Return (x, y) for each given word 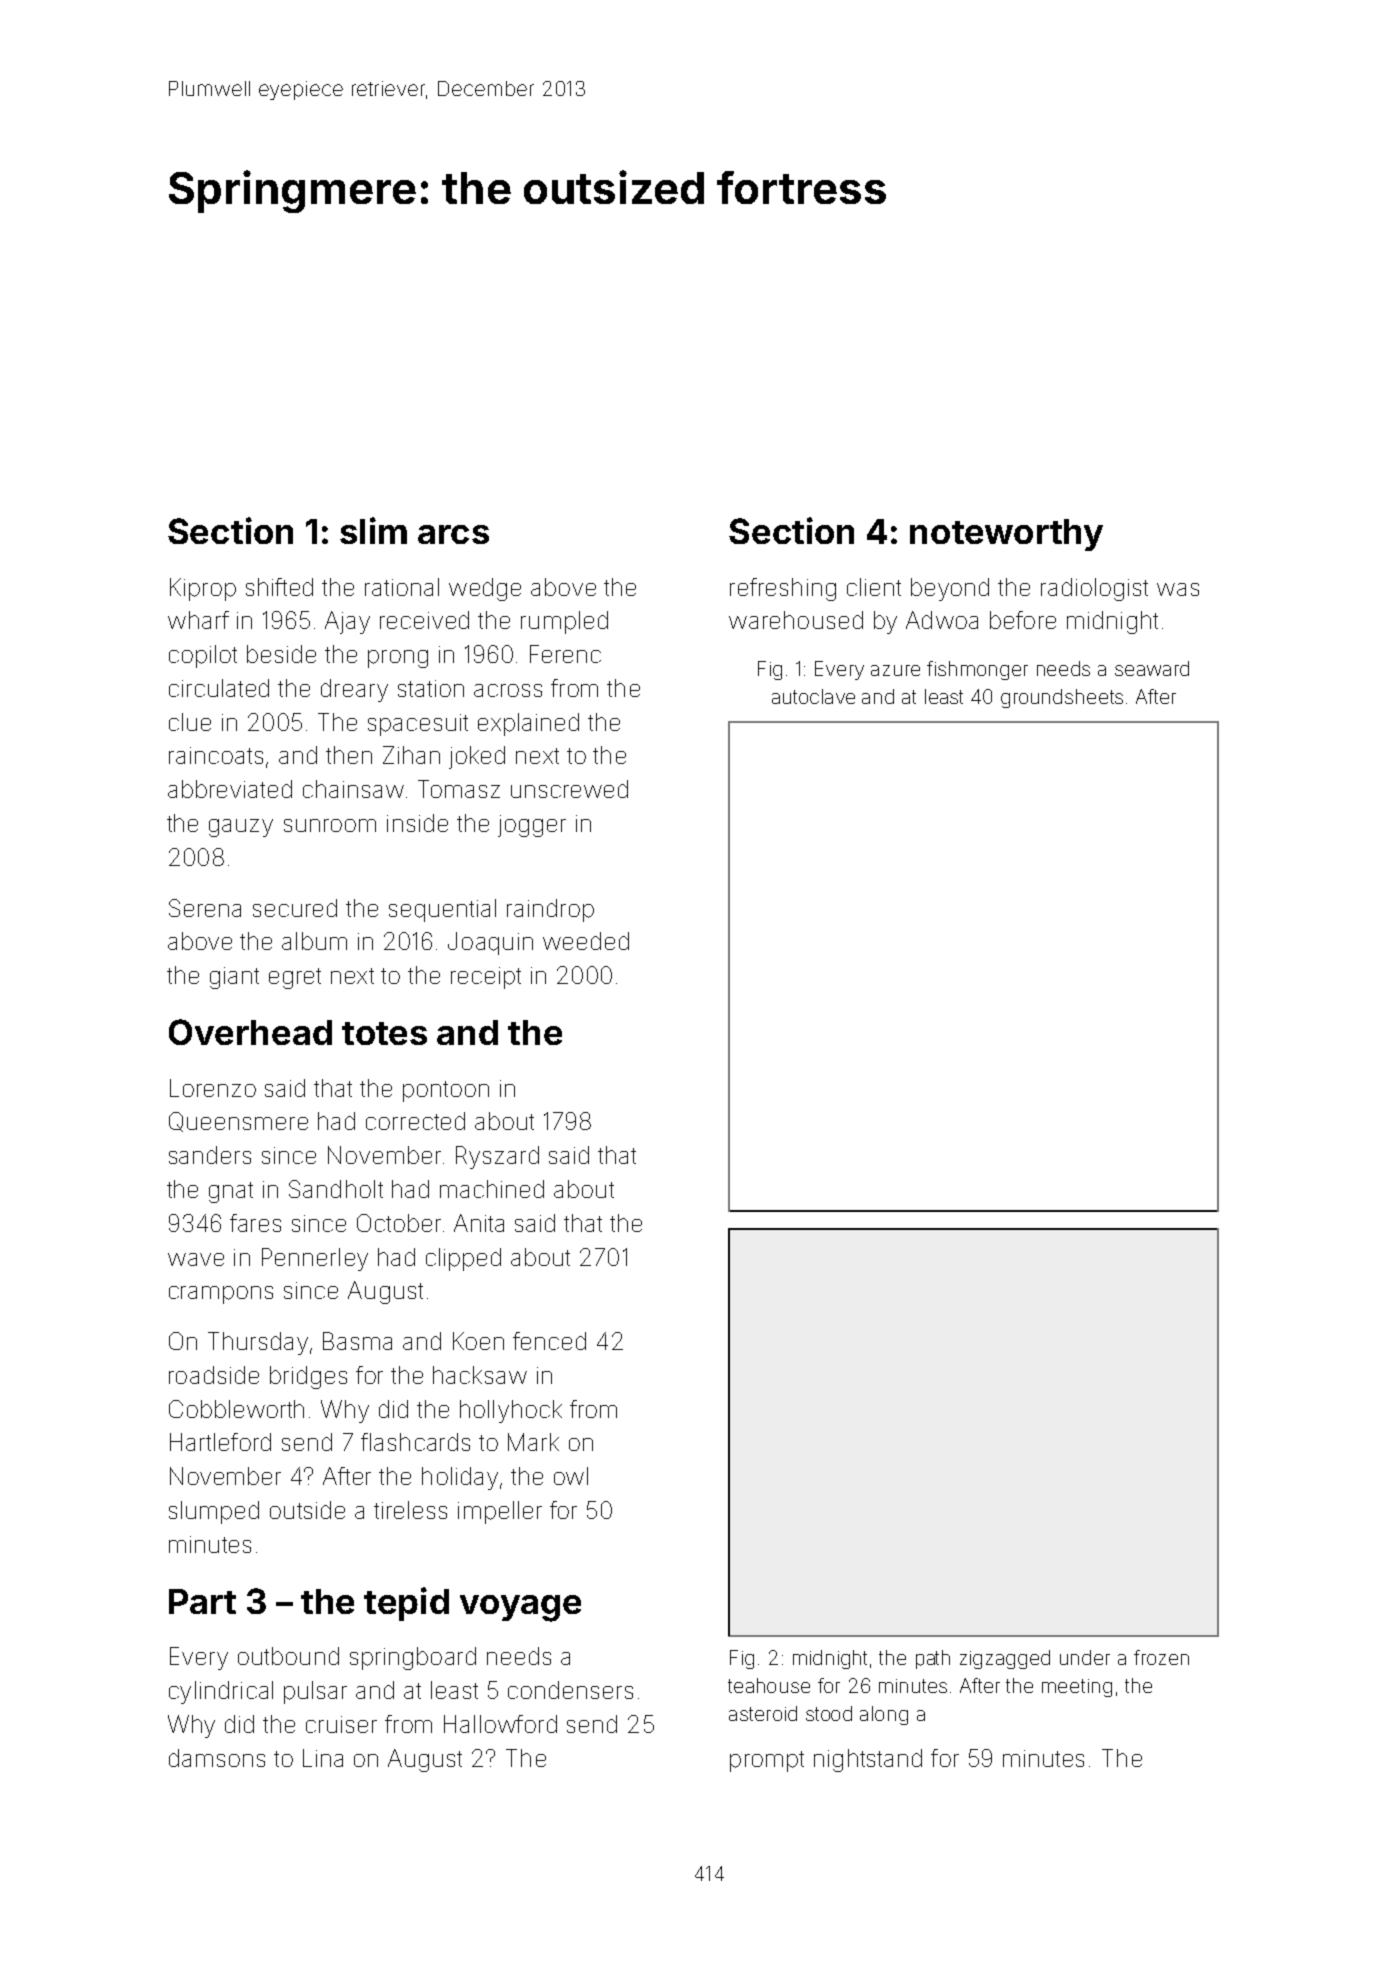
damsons (217, 1758)
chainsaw (353, 789)
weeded (586, 941)
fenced (549, 1341)
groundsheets (1062, 698)
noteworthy (1006, 535)
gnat (231, 1192)
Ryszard (497, 1157)
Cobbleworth (236, 1409)
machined (492, 1189)
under (1085, 1657)
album (314, 941)
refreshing (783, 589)
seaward (1152, 668)
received (424, 620)
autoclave (813, 696)
